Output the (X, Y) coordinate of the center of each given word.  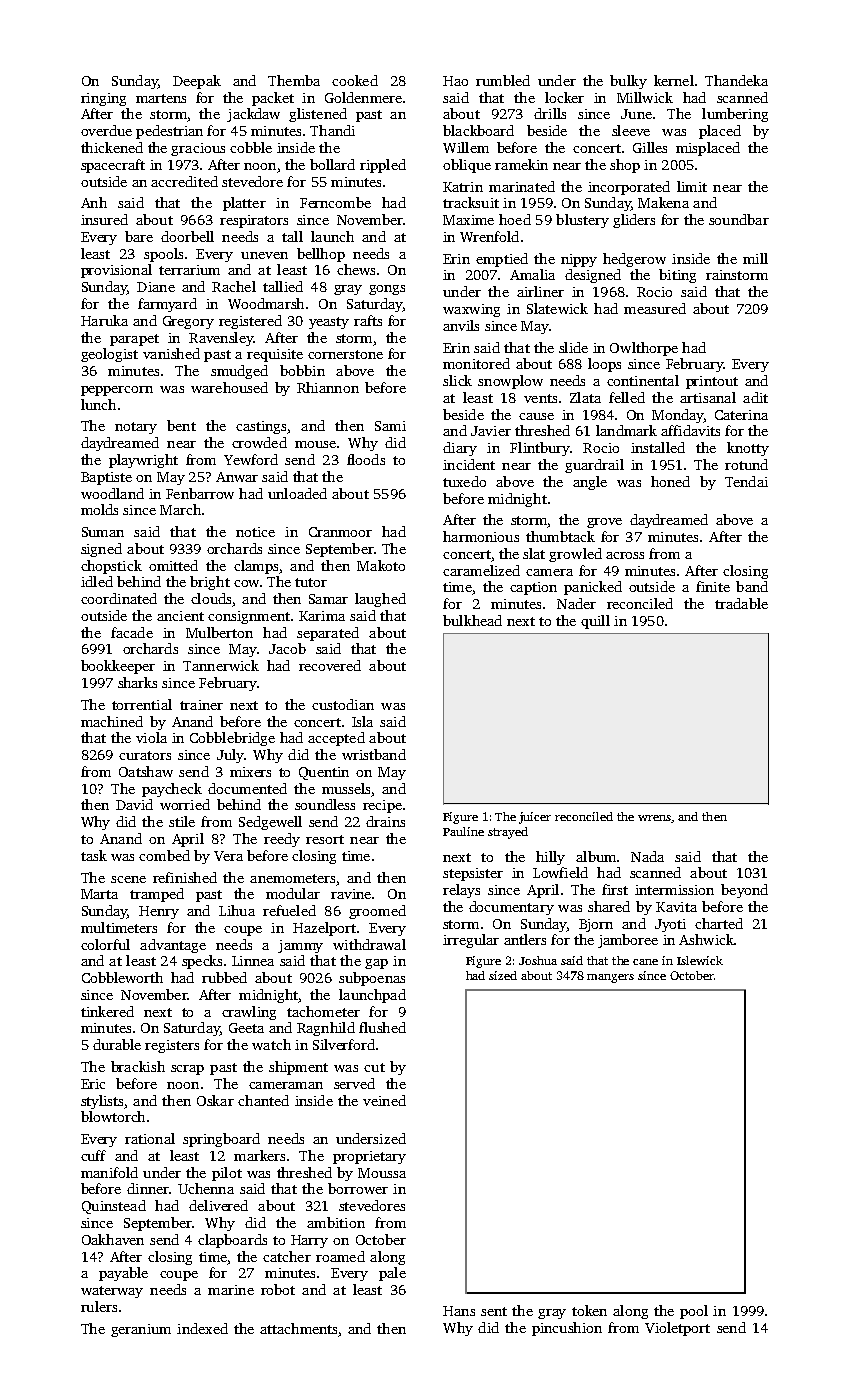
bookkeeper (118, 667)
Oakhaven (113, 1239)
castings (261, 427)
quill (595, 622)
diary (460, 449)
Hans (459, 1311)
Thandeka (736, 80)
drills (550, 113)
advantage (173, 946)
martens (161, 98)
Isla (362, 721)
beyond (744, 891)
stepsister (473, 874)
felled (627, 397)
